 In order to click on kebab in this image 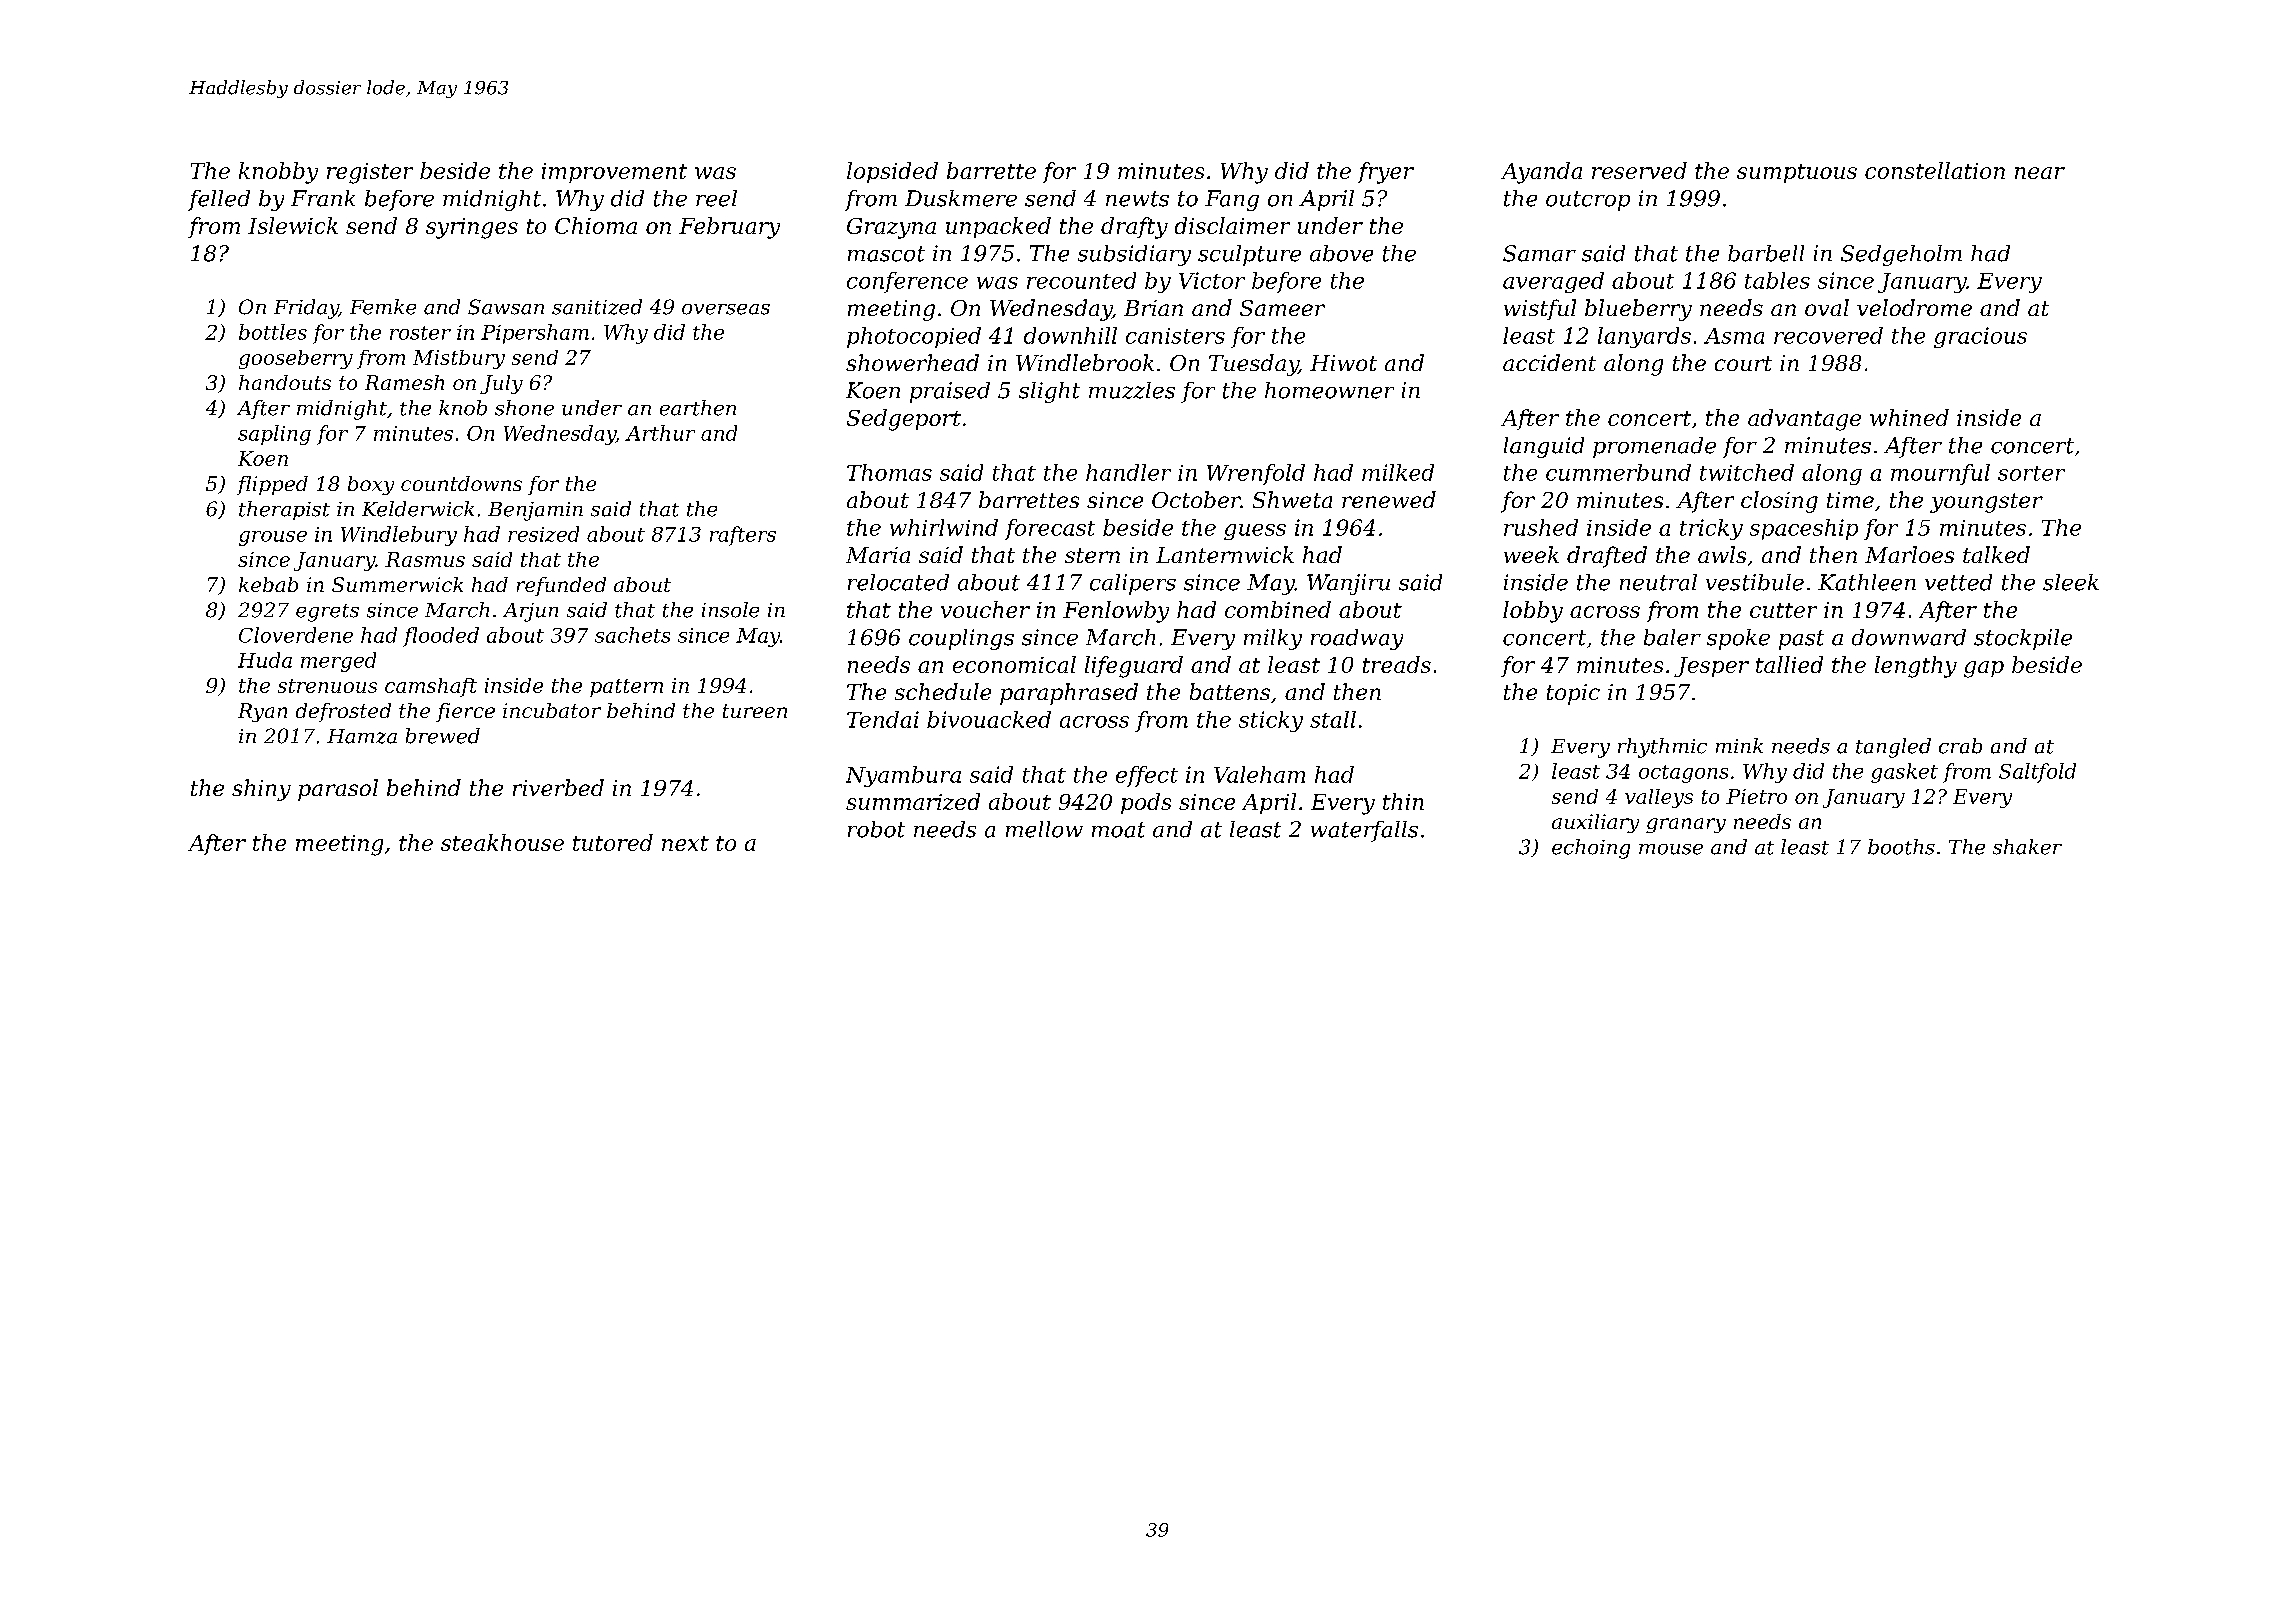, I will do `click(268, 584)`.
